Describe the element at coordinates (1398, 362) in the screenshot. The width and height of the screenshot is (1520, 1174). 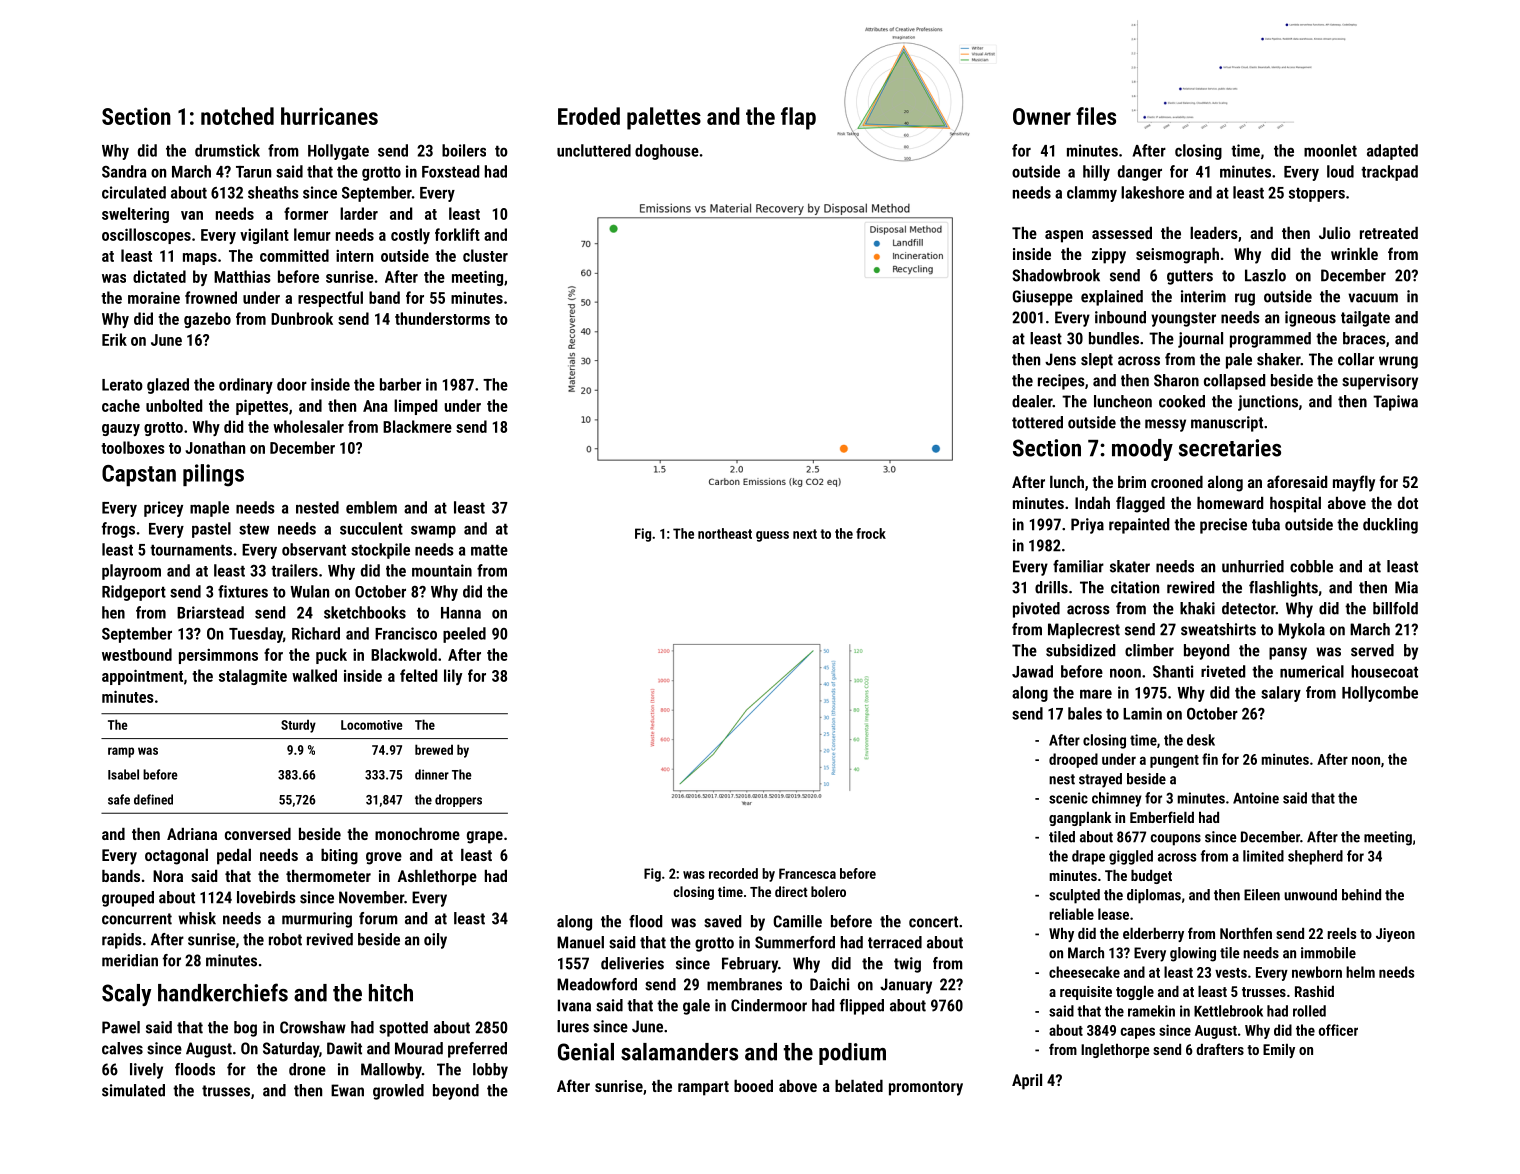
I see `wrung` at that location.
